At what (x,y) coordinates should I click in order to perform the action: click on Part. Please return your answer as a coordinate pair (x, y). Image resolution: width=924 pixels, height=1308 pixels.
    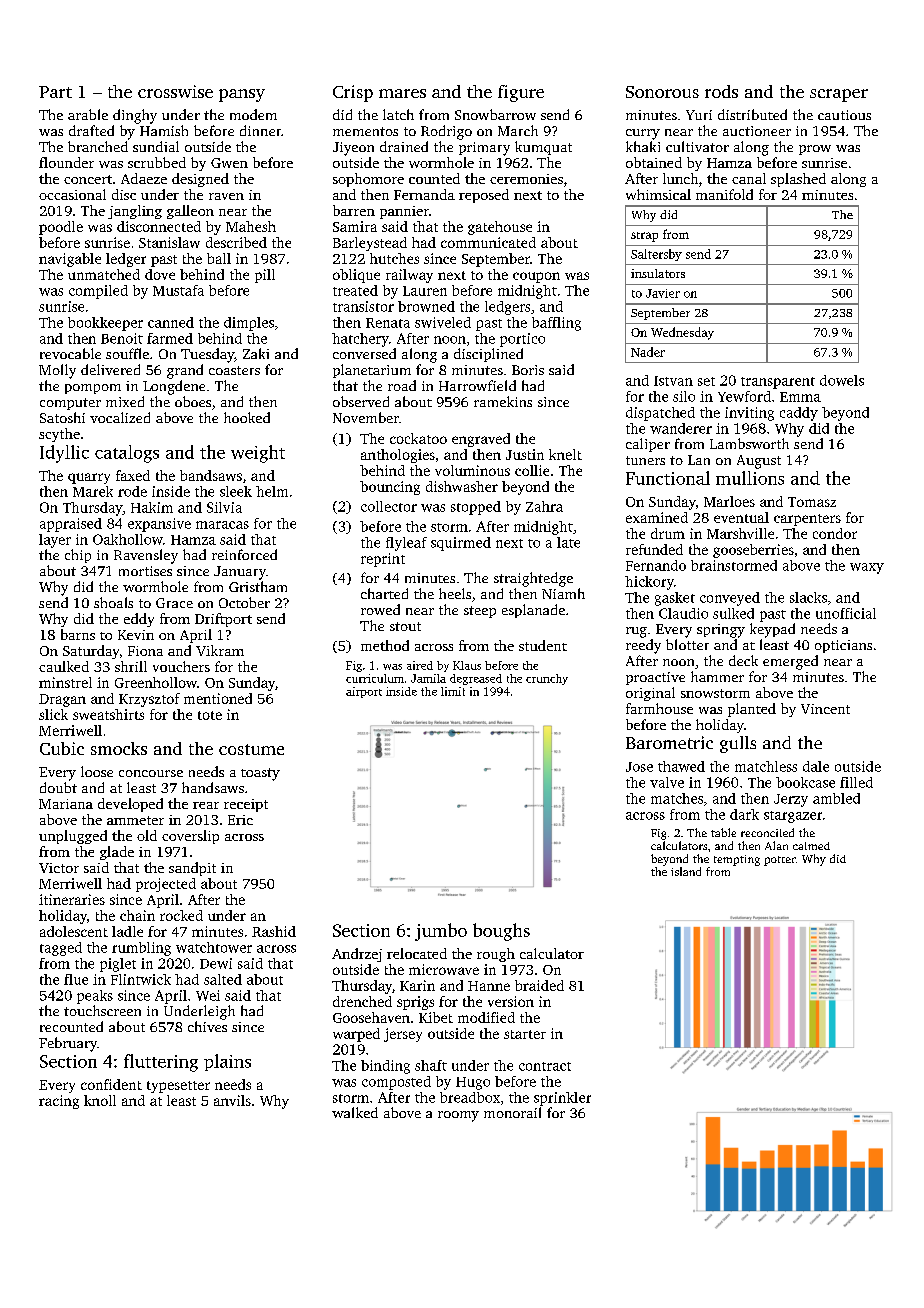
    Looking at the image, I should click on (55, 92).
